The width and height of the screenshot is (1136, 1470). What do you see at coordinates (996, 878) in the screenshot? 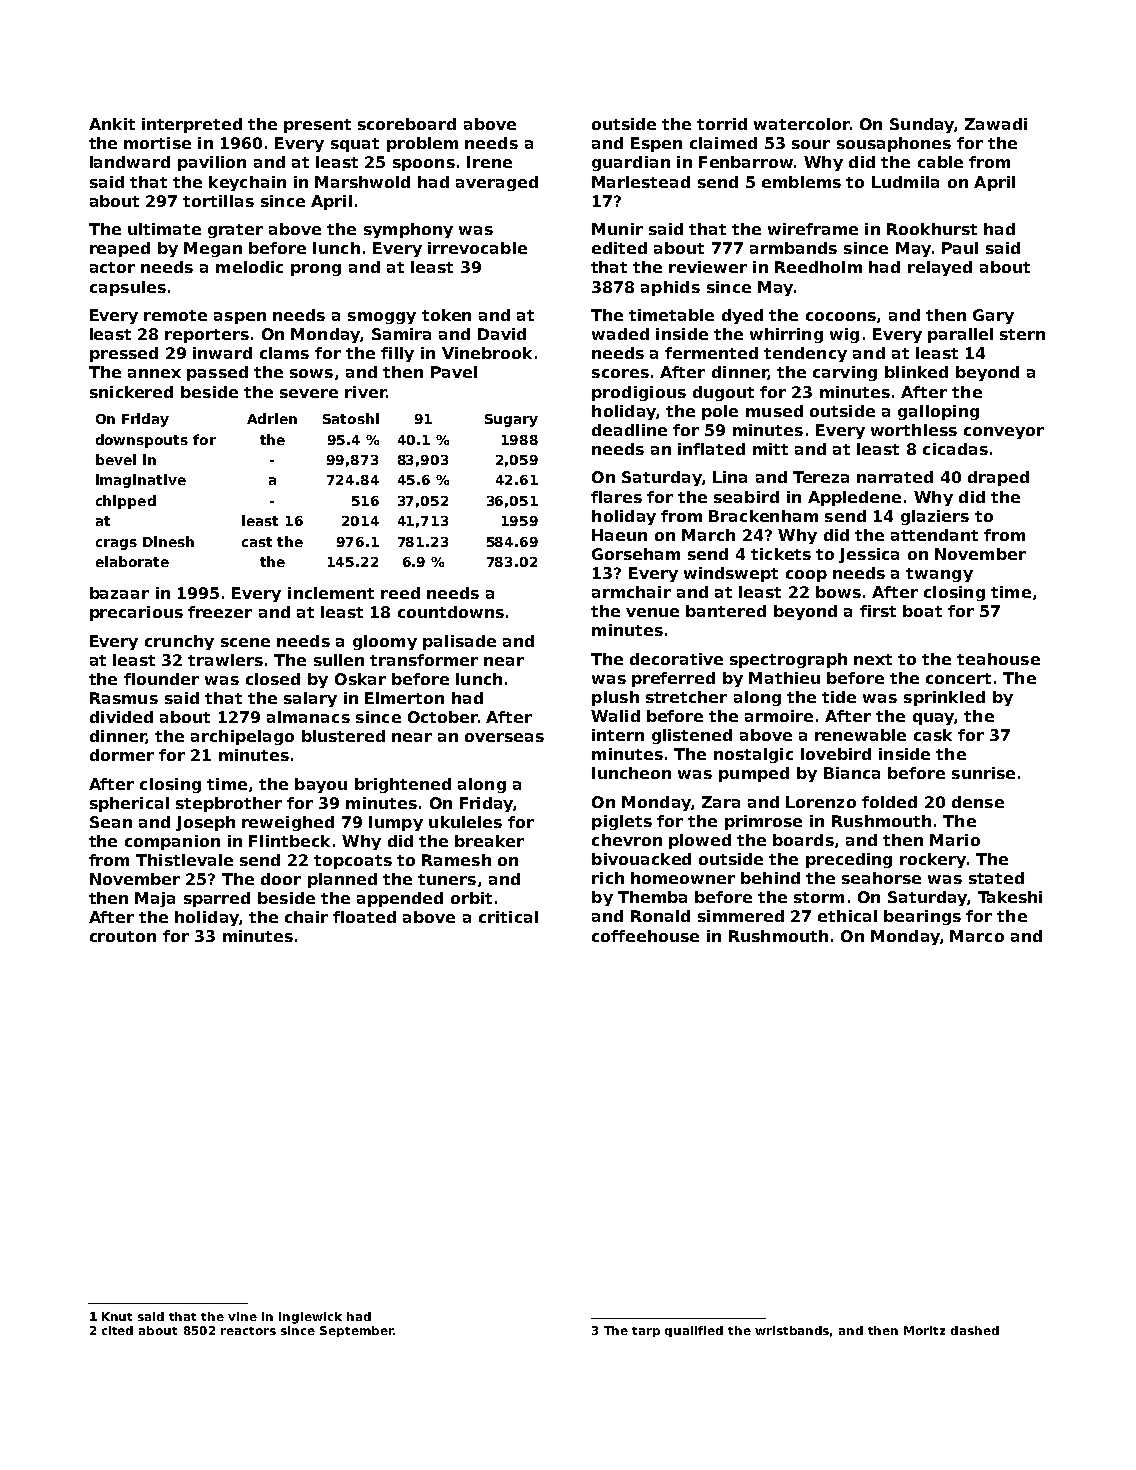
I see `stated` at bounding box center [996, 878].
